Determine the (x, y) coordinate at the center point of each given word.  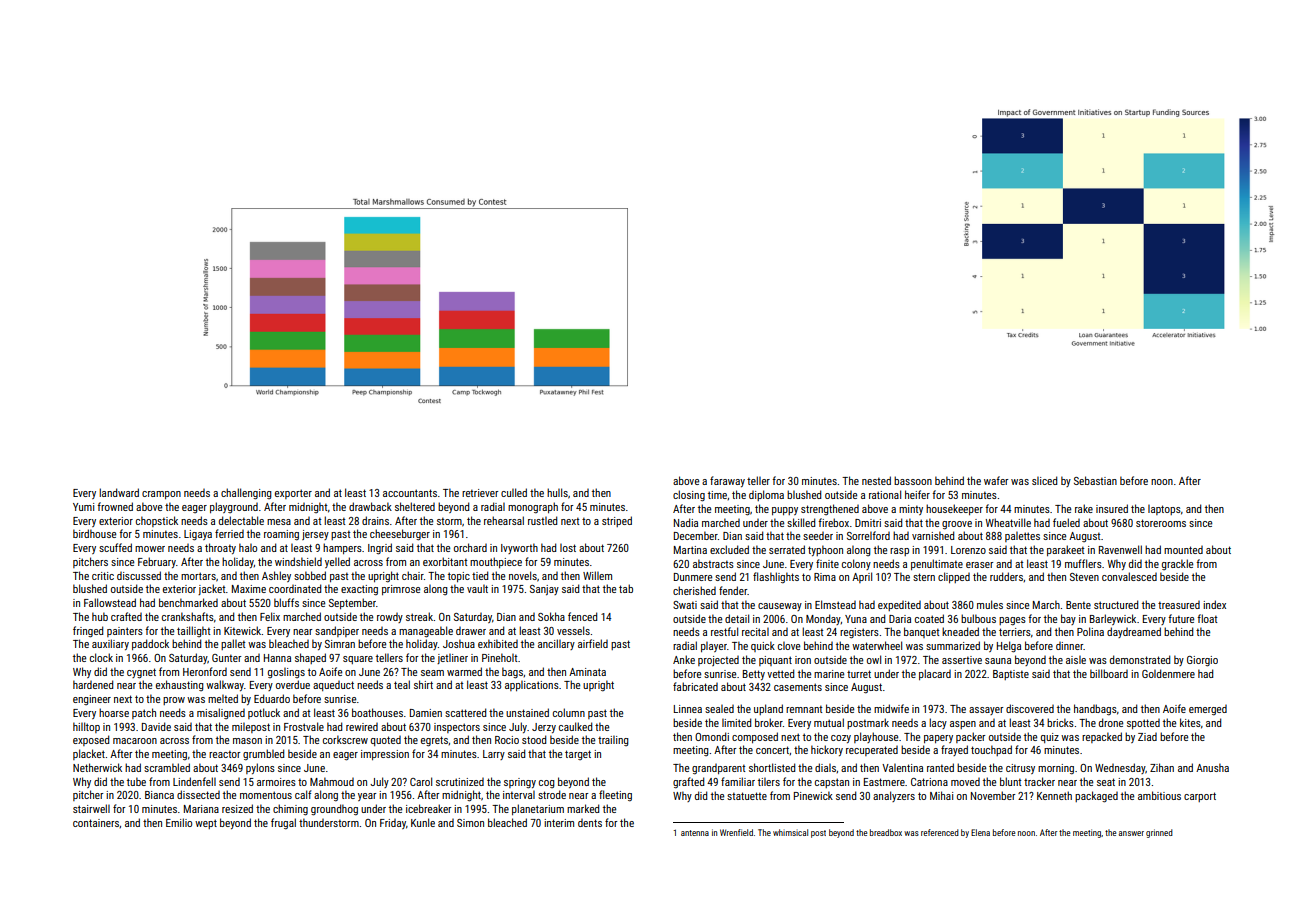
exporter (293, 494)
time (717, 495)
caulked (575, 726)
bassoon (913, 480)
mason (247, 741)
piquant (775, 661)
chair (413, 575)
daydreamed (1134, 632)
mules (990, 604)
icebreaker (428, 808)
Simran (340, 644)
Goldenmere (1168, 673)
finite (827, 563)
